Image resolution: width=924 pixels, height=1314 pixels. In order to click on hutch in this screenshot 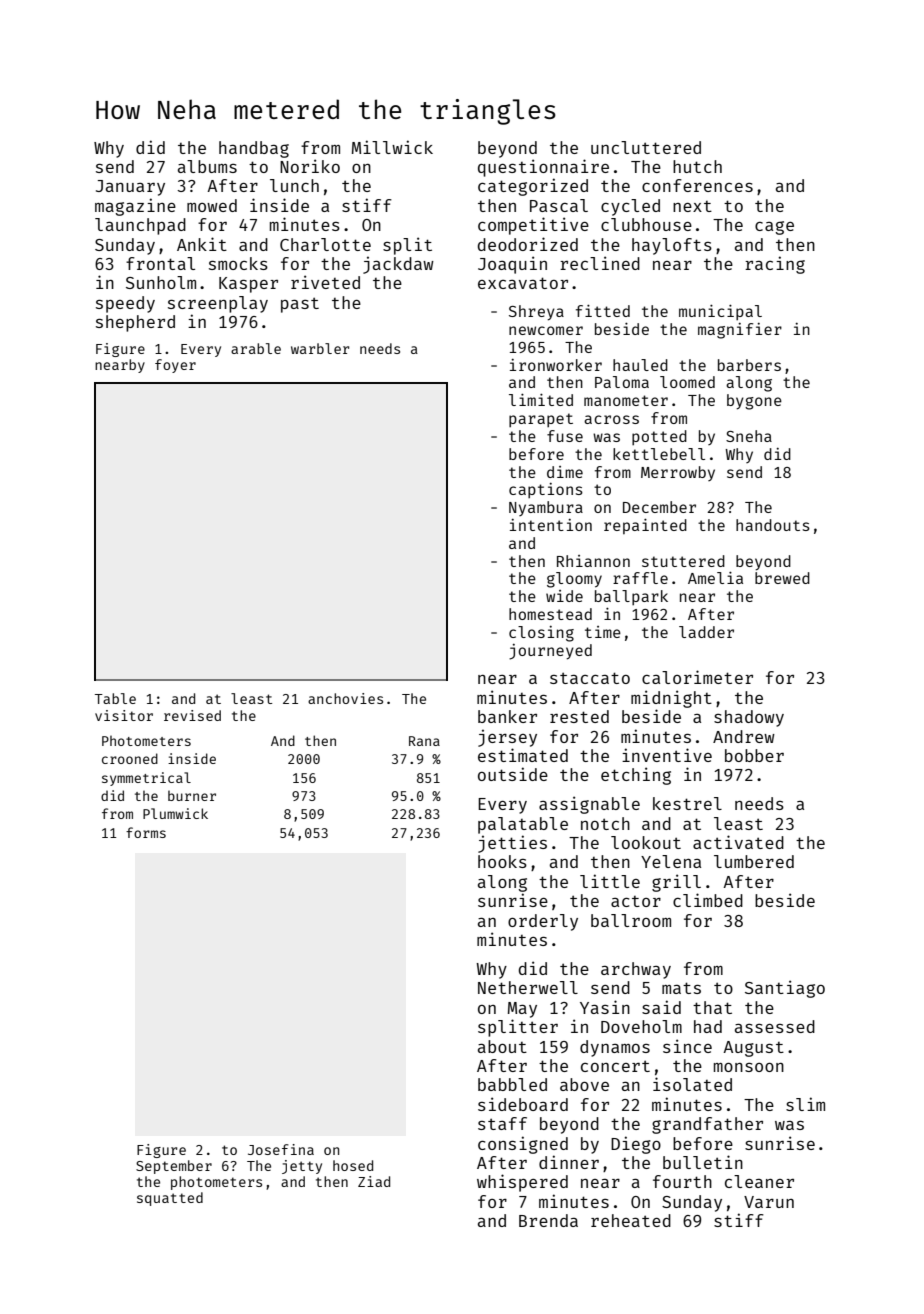, I will do `click(697, 166)`.
